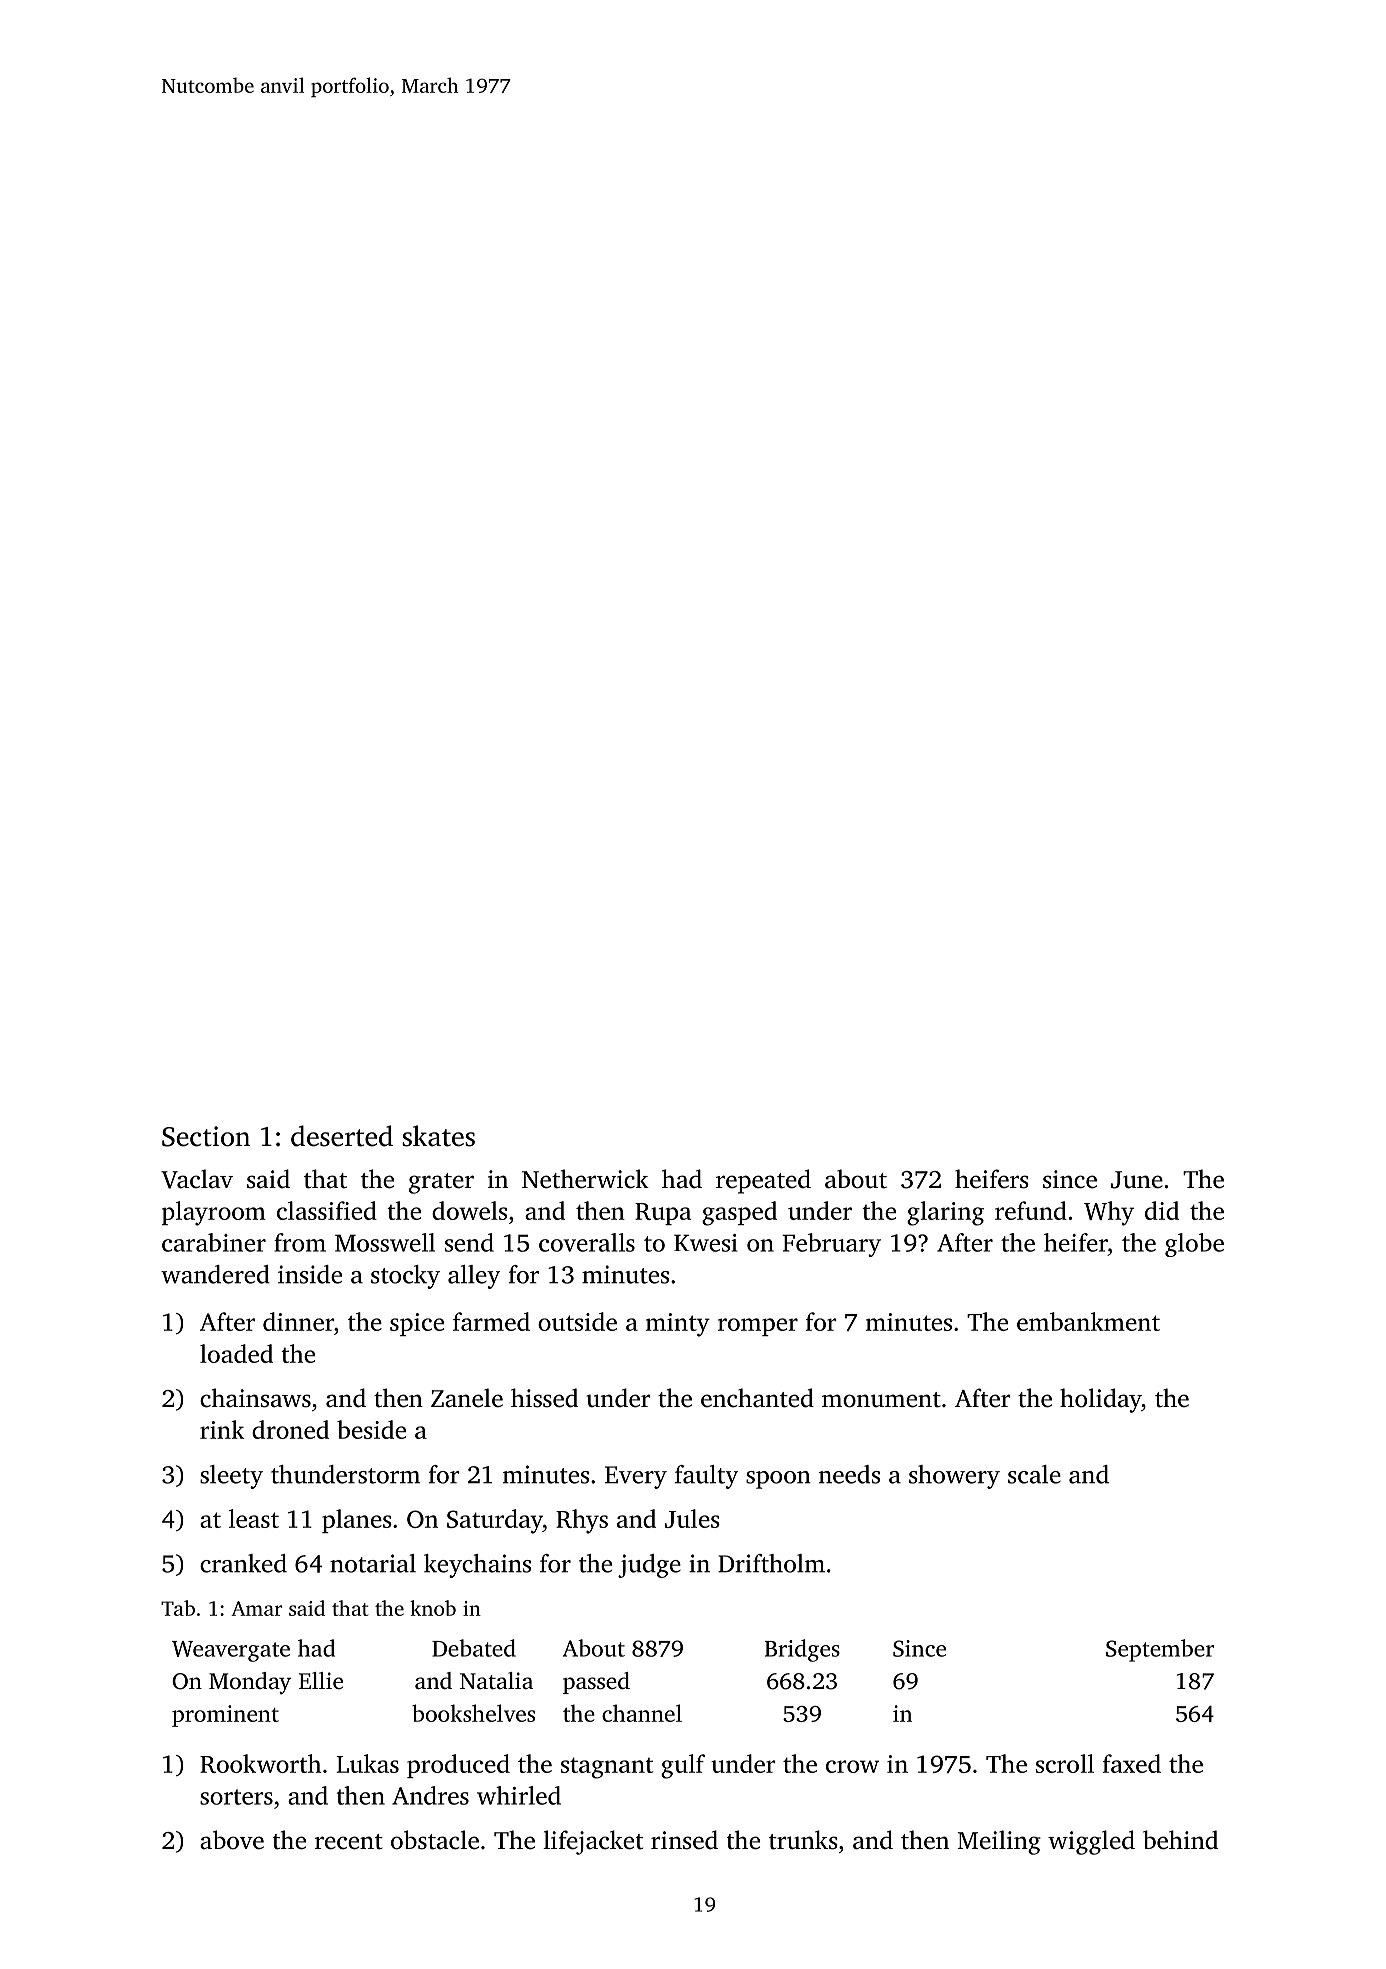 The width and height of the document is (1386, 1969). I want to click on channel, so click(642, 1713).
